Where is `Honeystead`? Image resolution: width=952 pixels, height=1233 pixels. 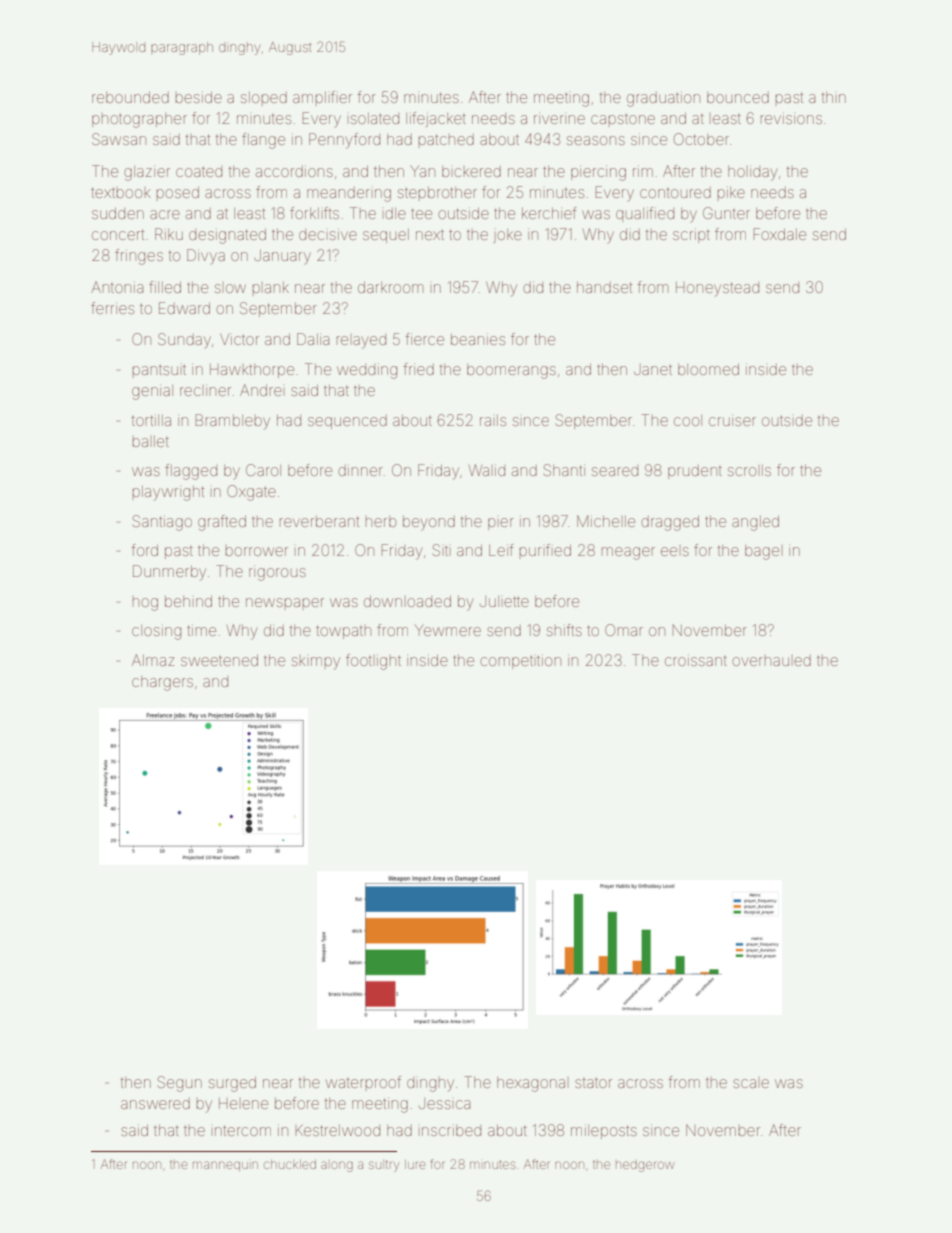 Honeystead is located at coordinates (717, 289).
